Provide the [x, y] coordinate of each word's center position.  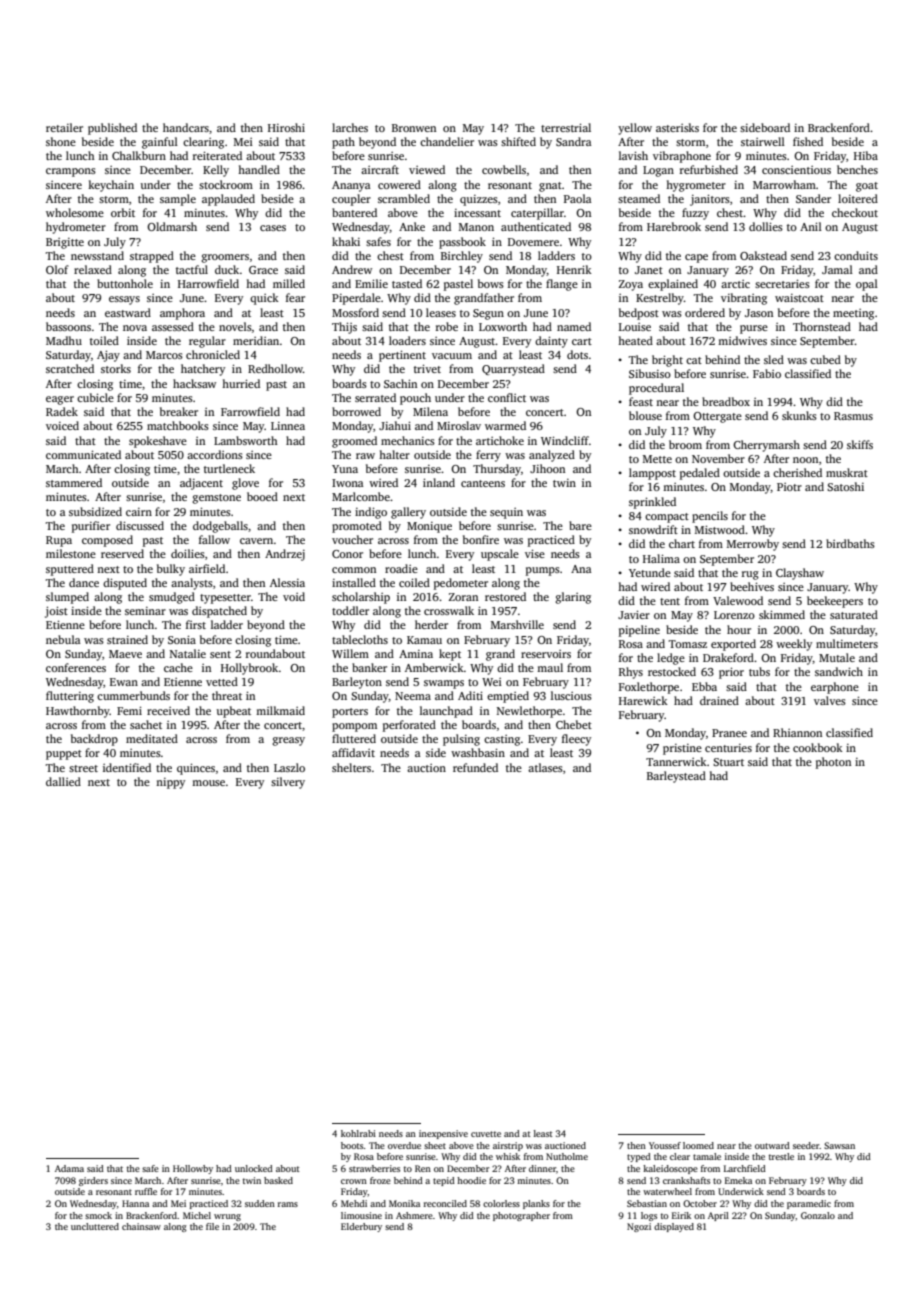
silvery [288, 783]
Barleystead [676, 777]
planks [536, 1204]
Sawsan [839, 1145]
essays [124, 300]
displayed [674, 1227]
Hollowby [193, 1169]
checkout [855, 212]
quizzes [479, 200]
